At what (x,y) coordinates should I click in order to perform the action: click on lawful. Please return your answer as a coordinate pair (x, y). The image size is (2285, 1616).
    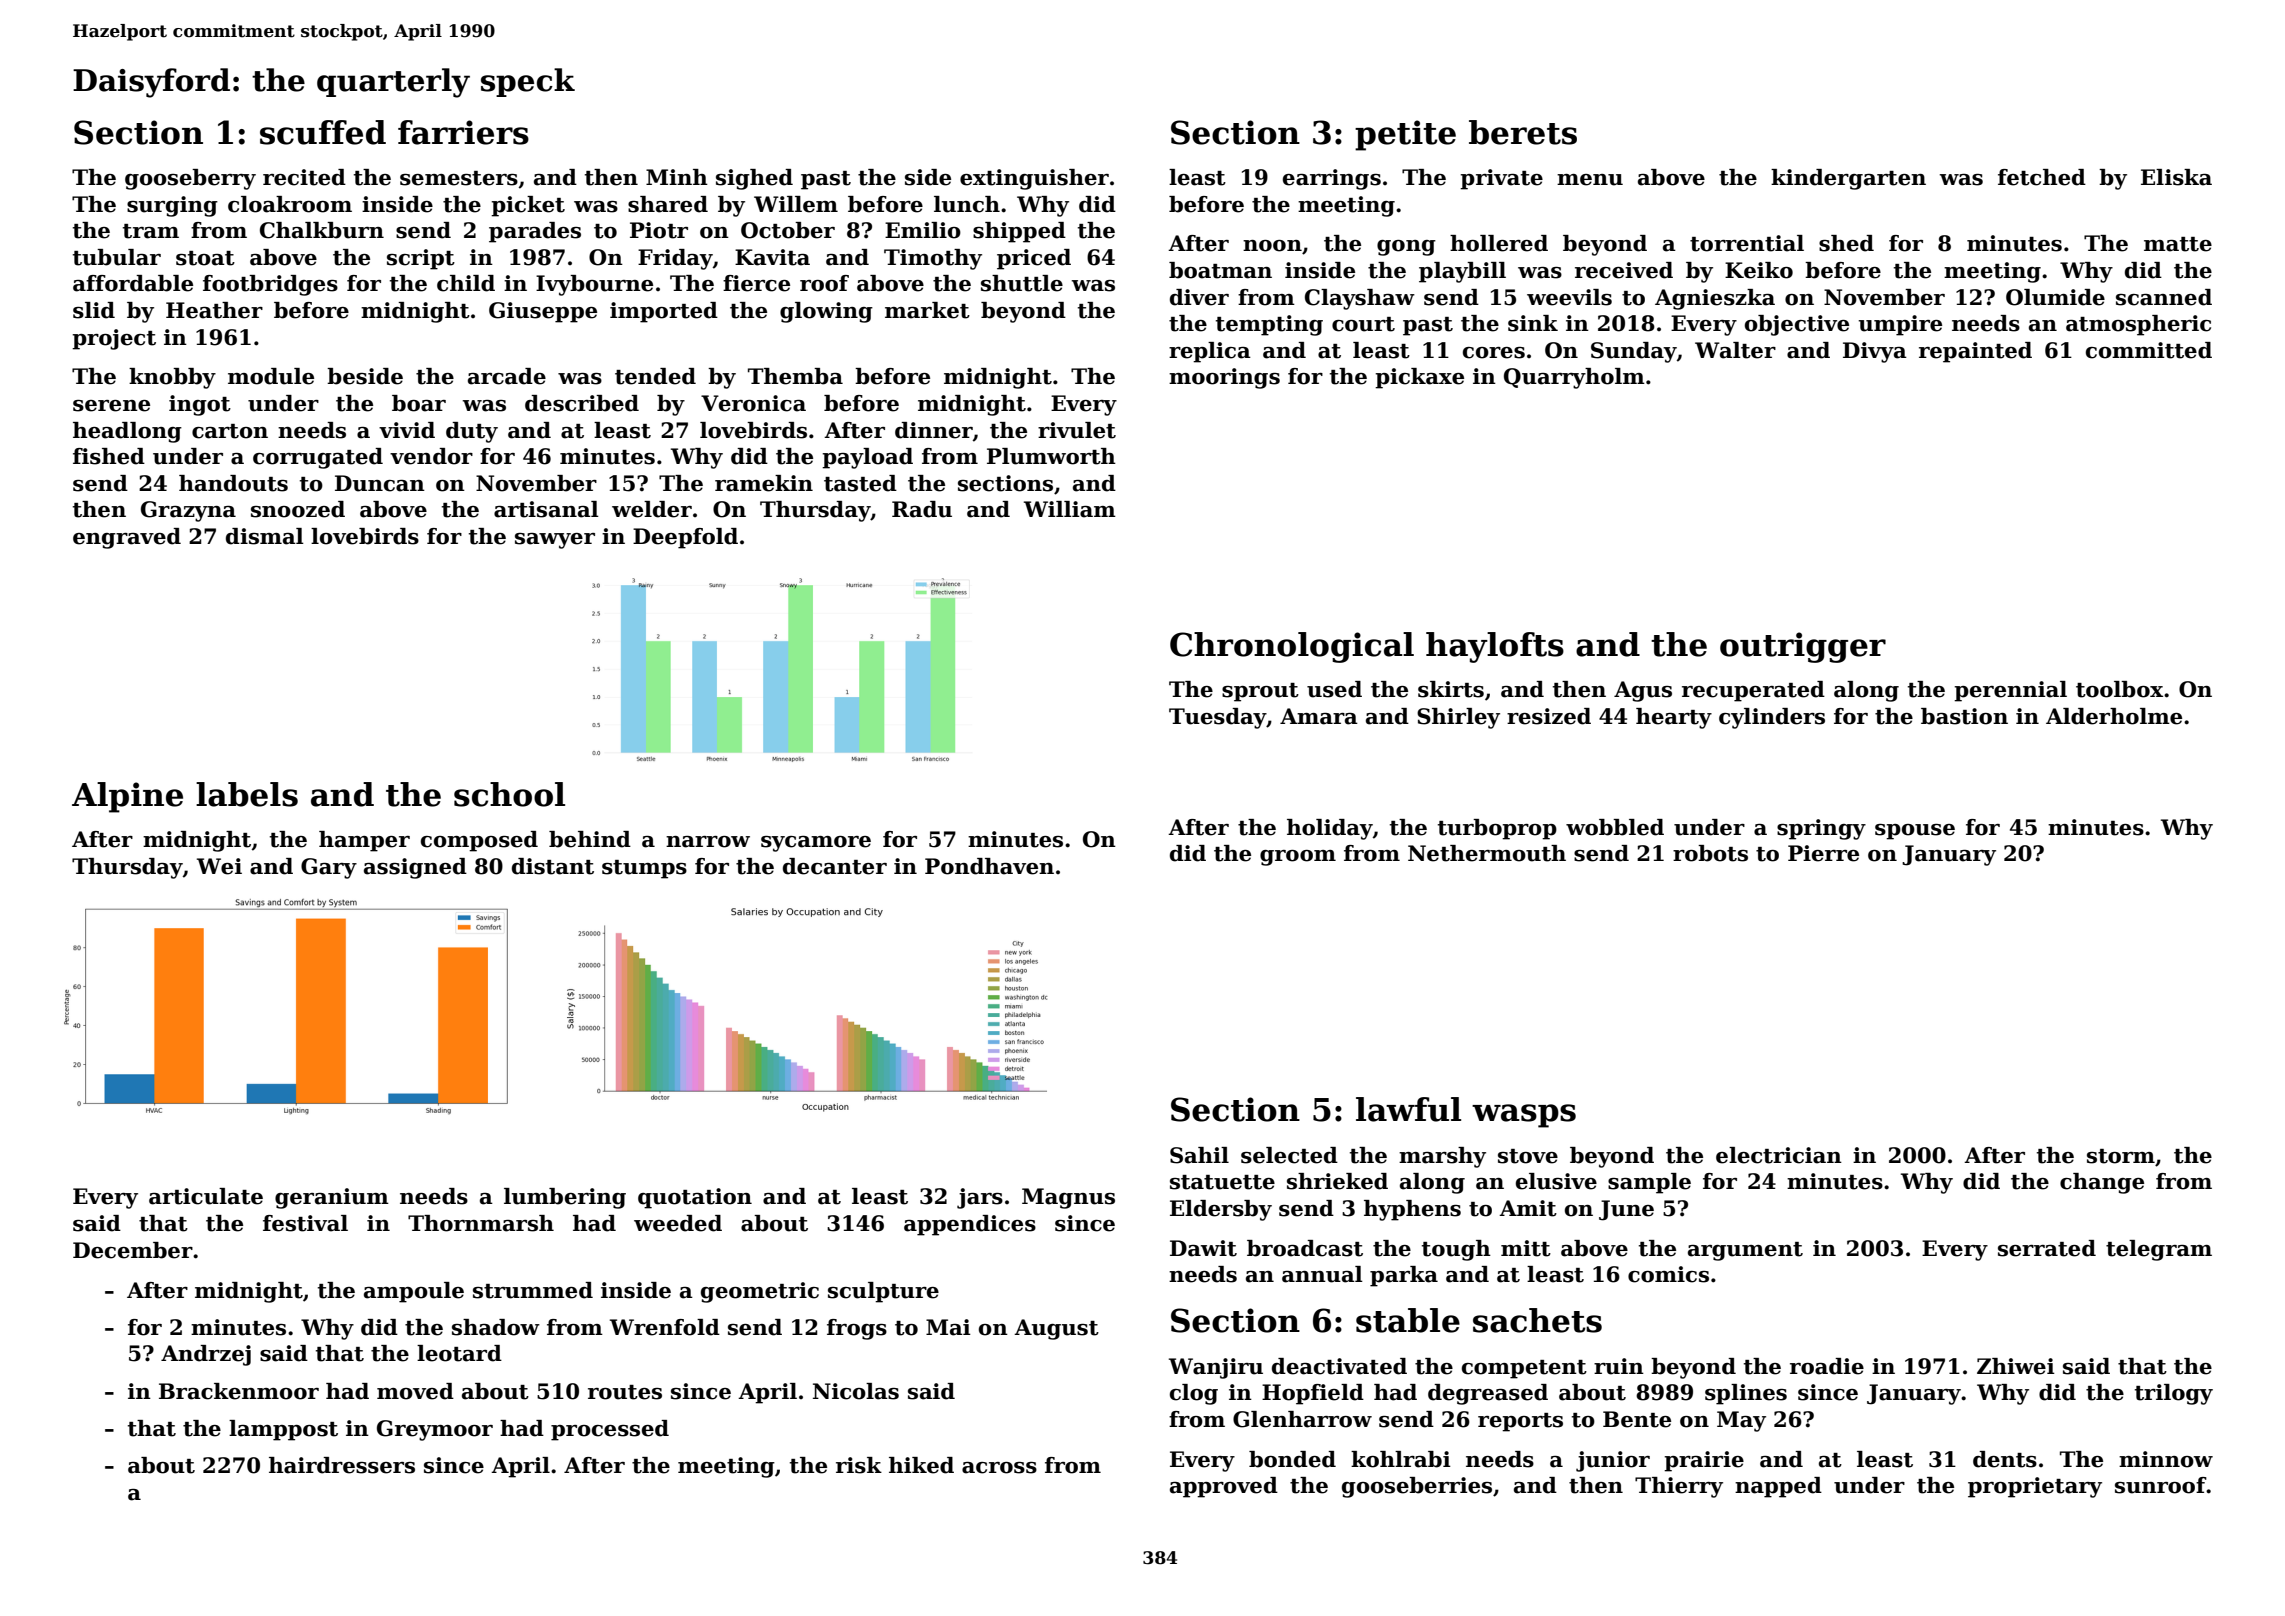
    Looking at the image, I should click on (1408, 1109).
